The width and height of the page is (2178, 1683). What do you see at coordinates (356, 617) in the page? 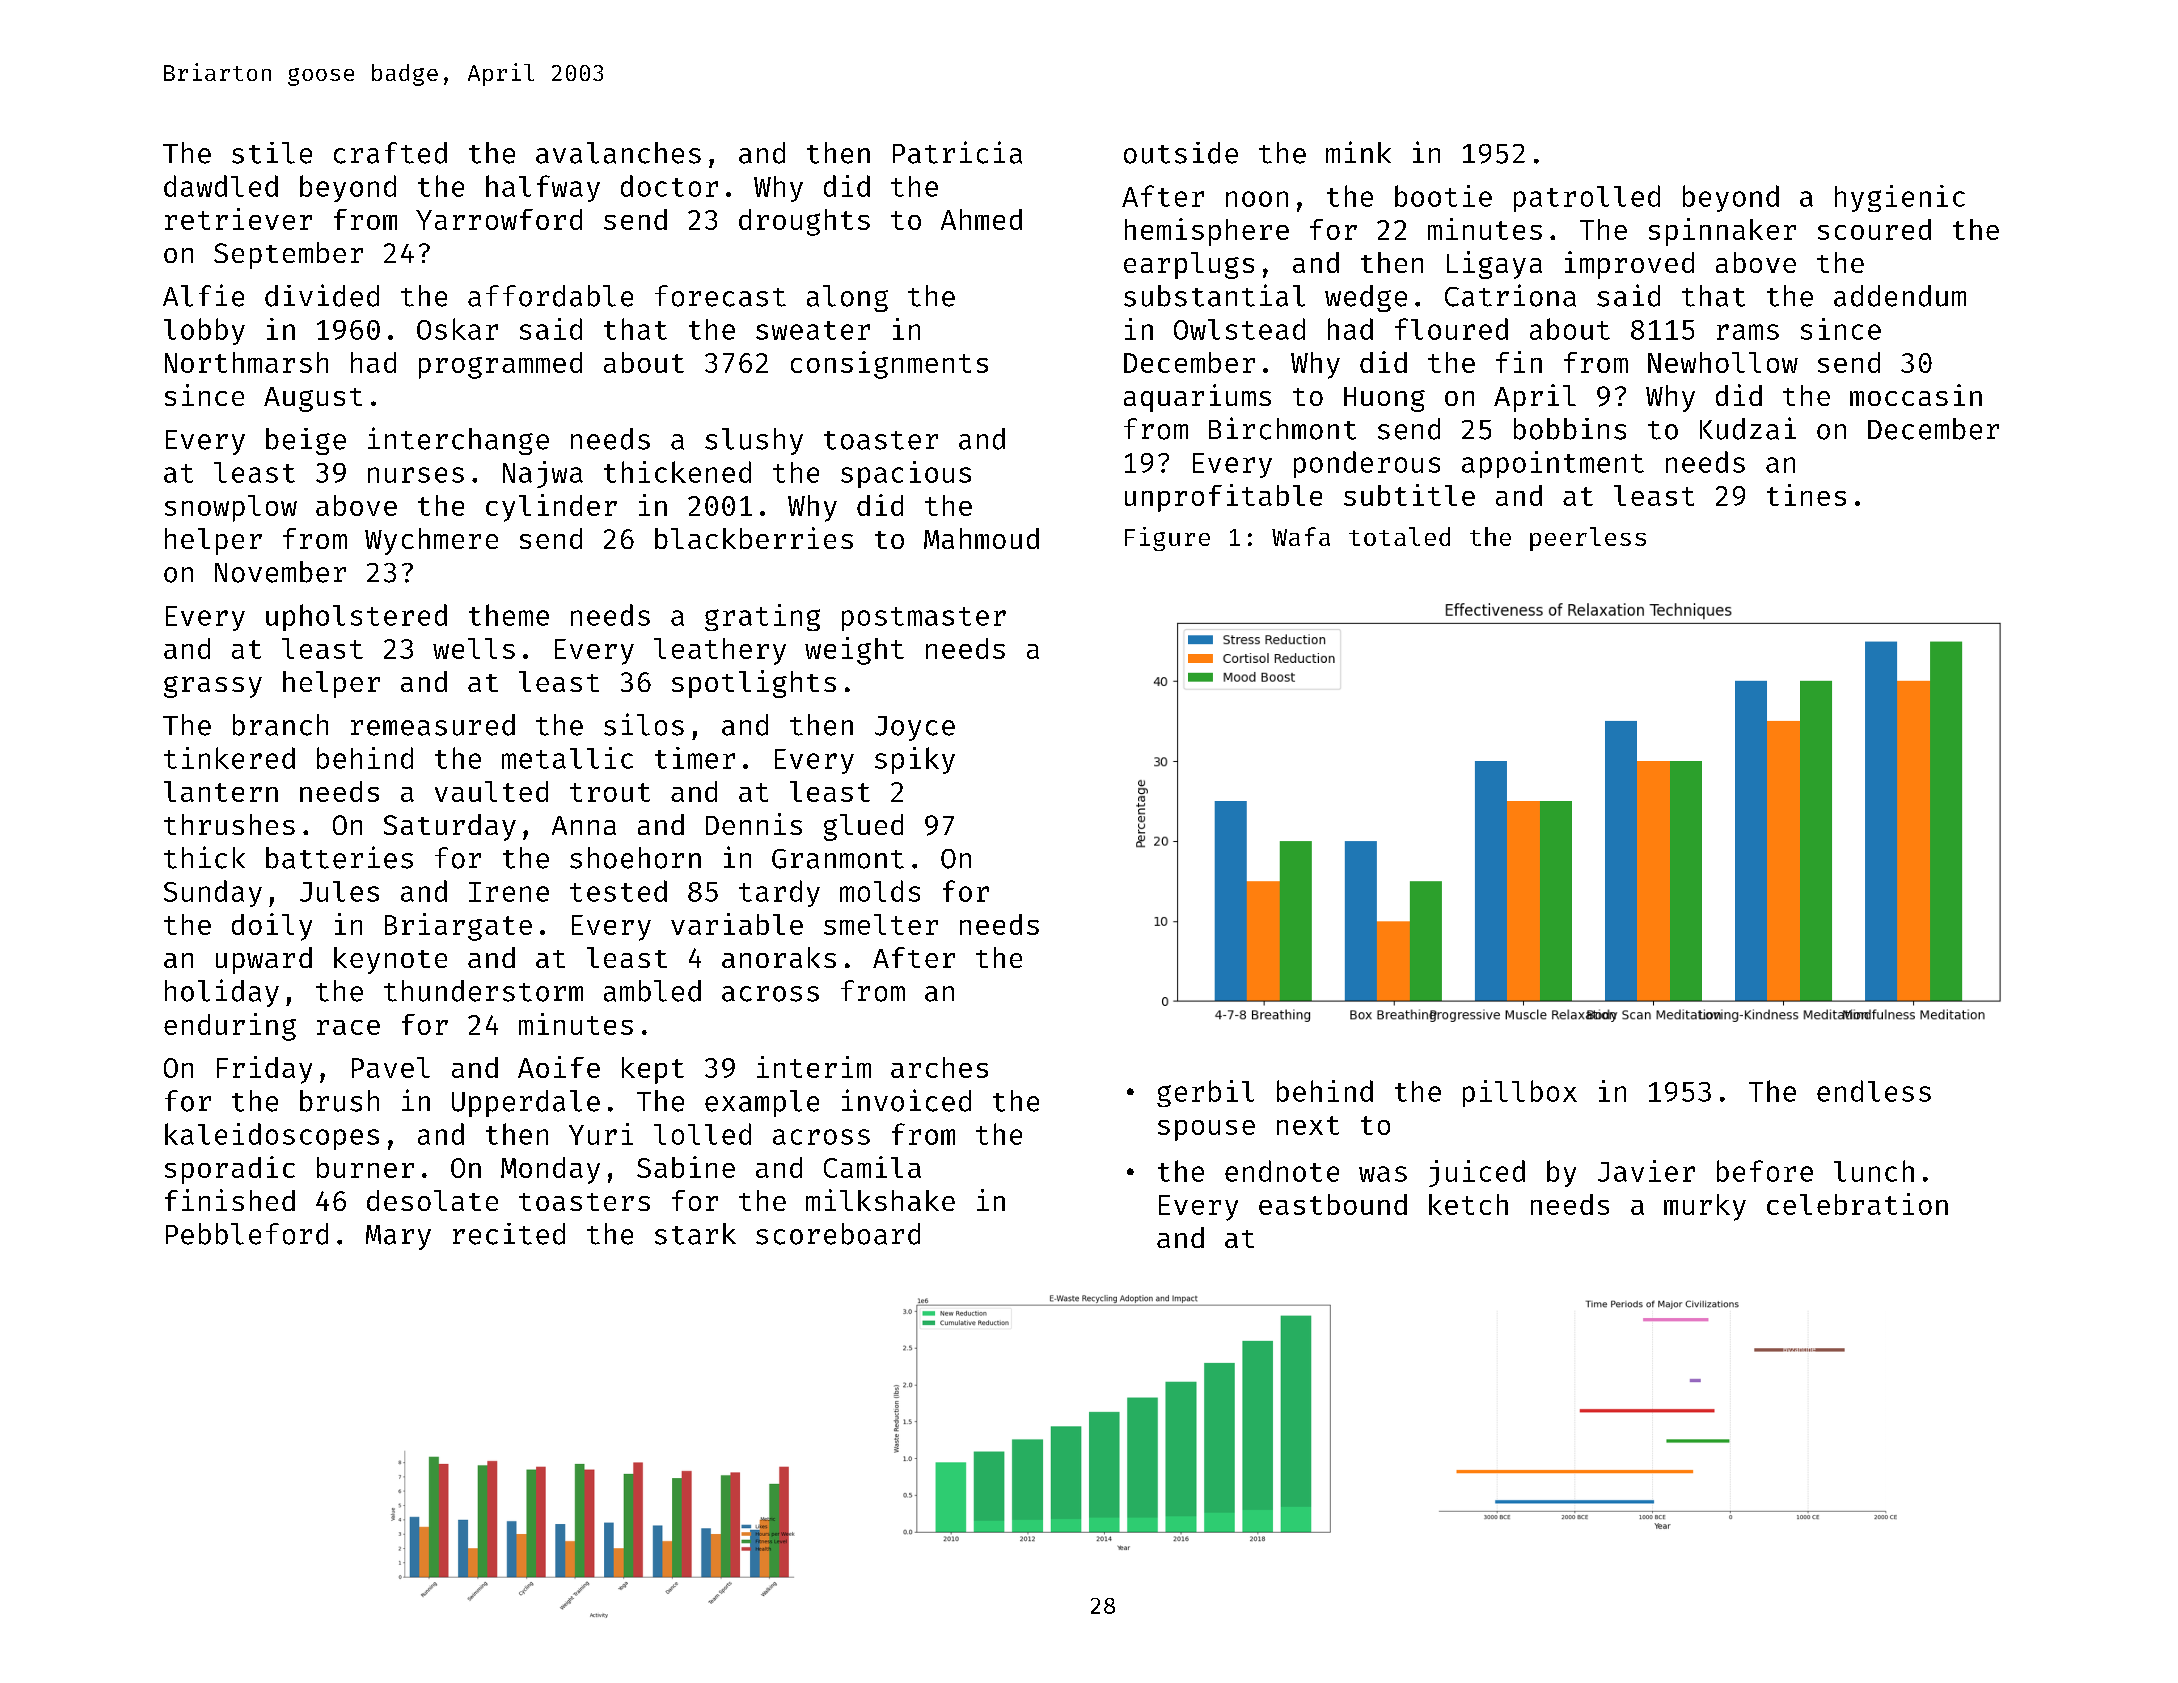
I see `upholstered` at bounding box center [356, 617].
